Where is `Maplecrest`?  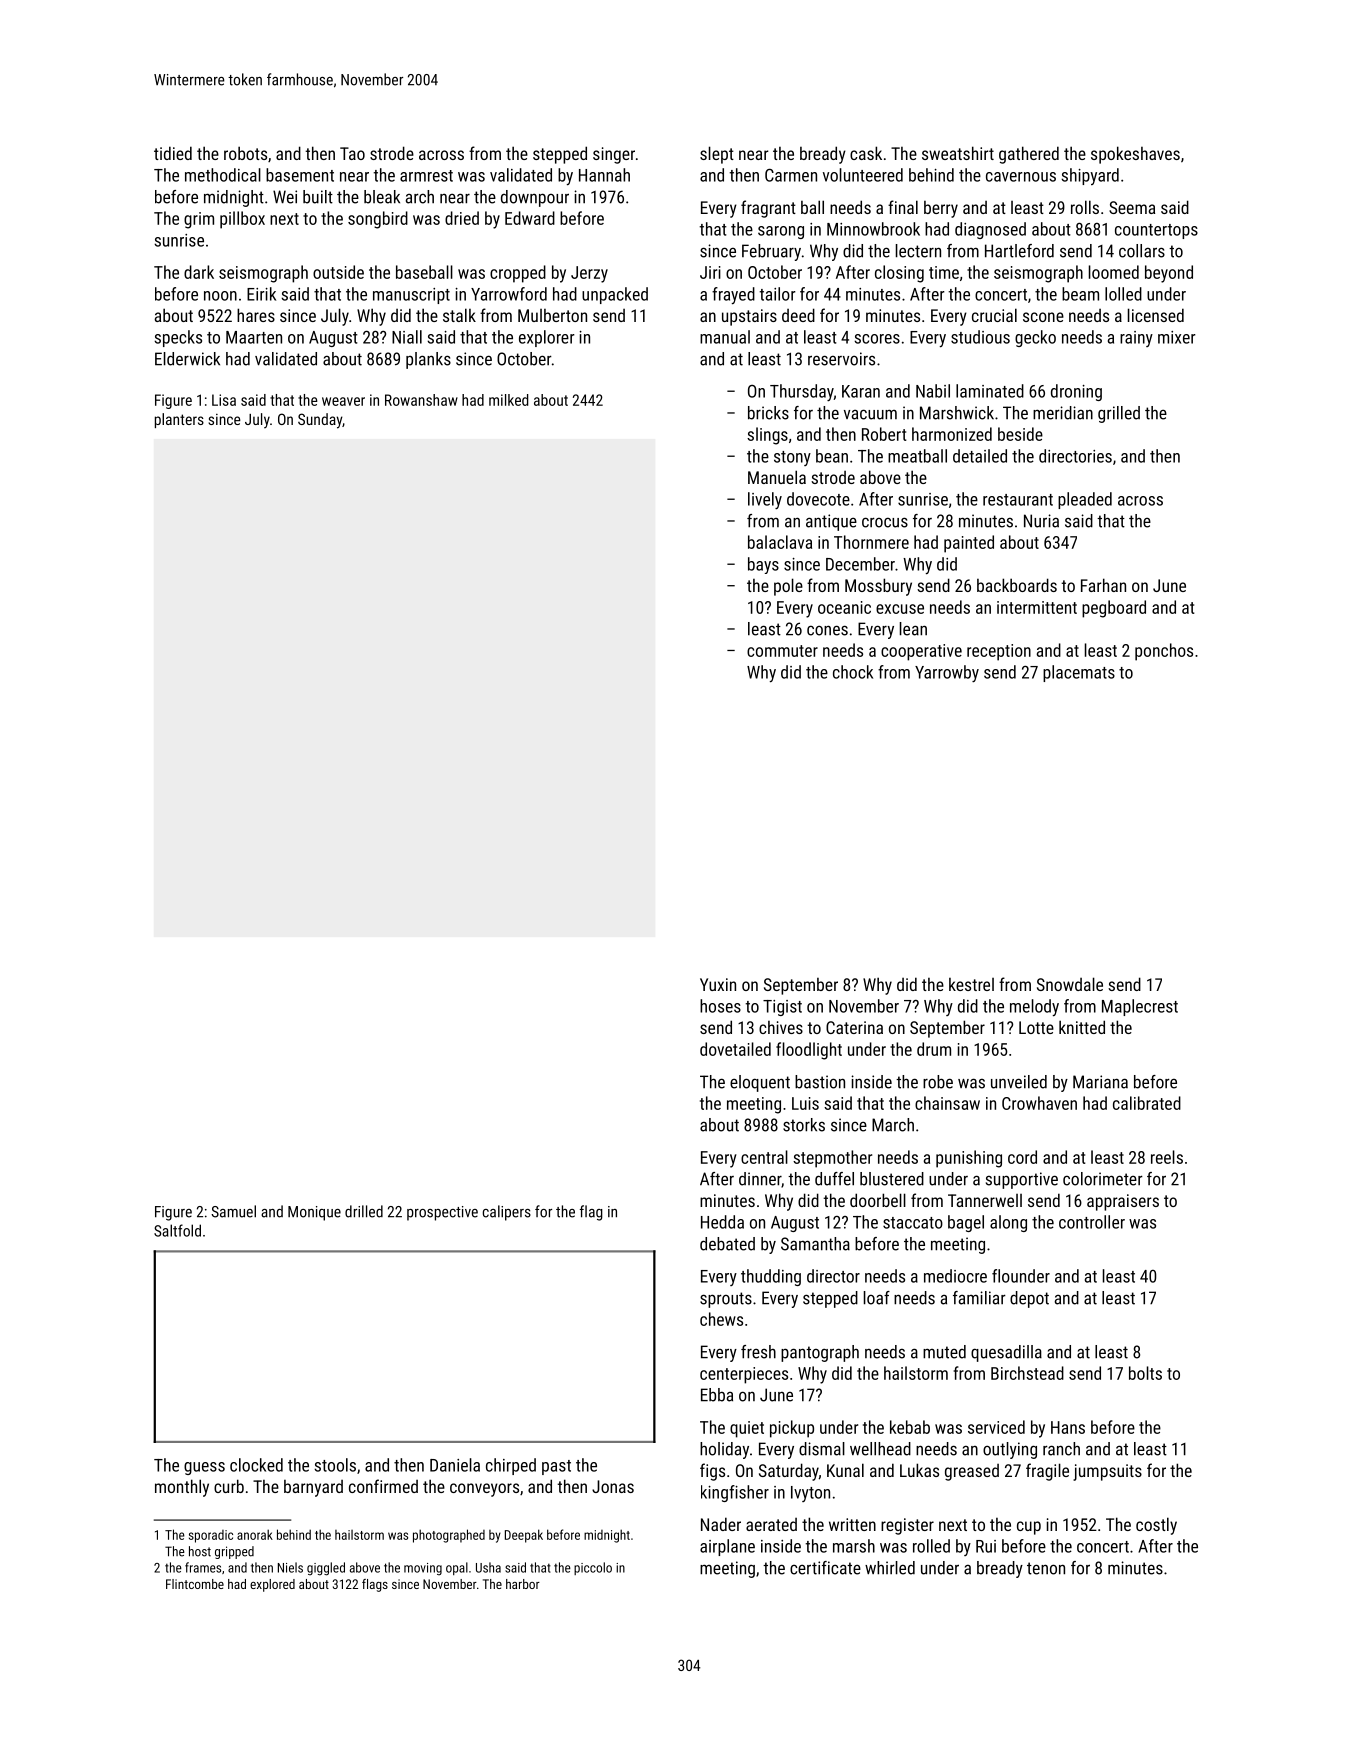
Maplecrest is located at coordinates (1140, 1007).
